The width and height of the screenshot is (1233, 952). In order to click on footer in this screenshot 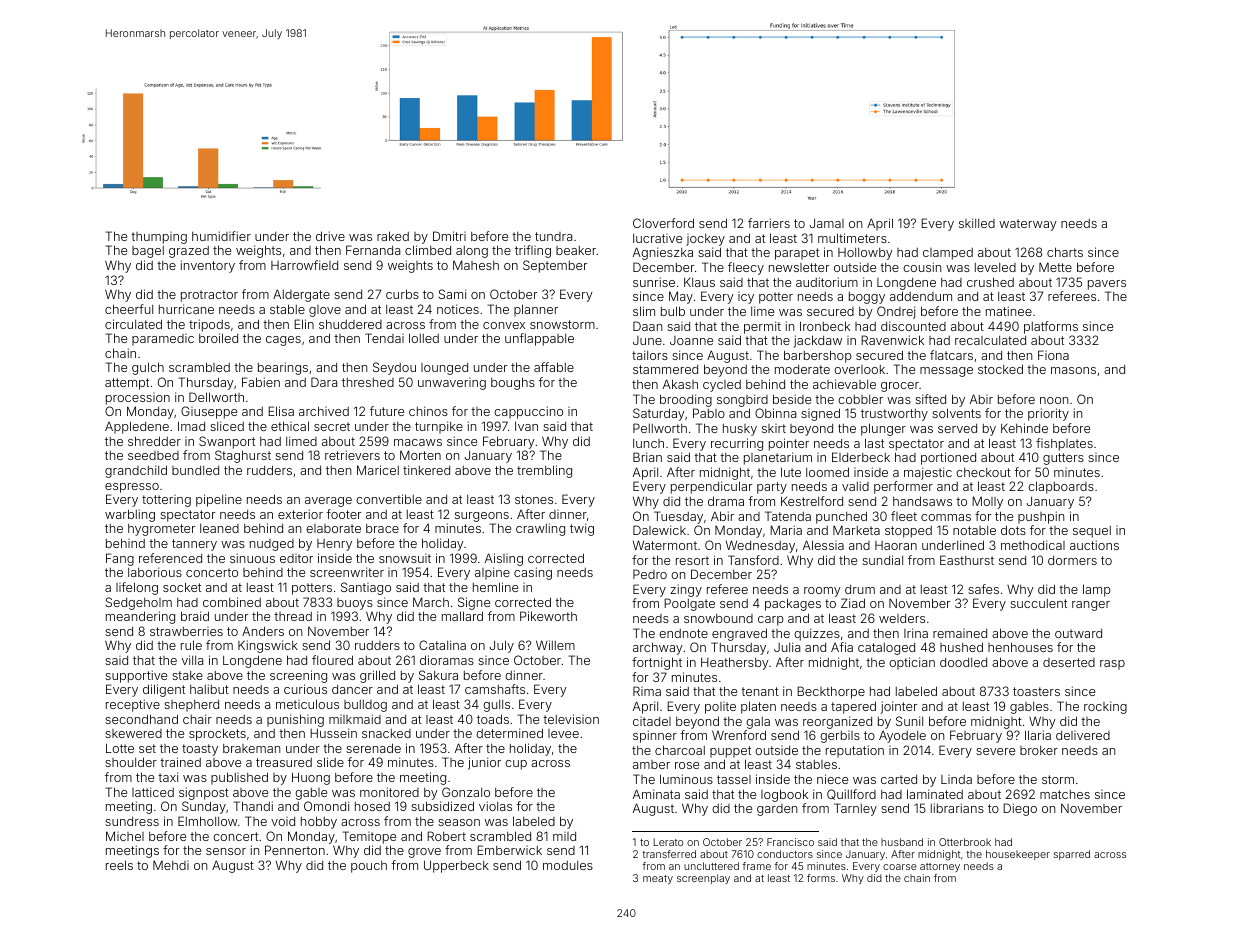, I will do `click(343, 514)`.
